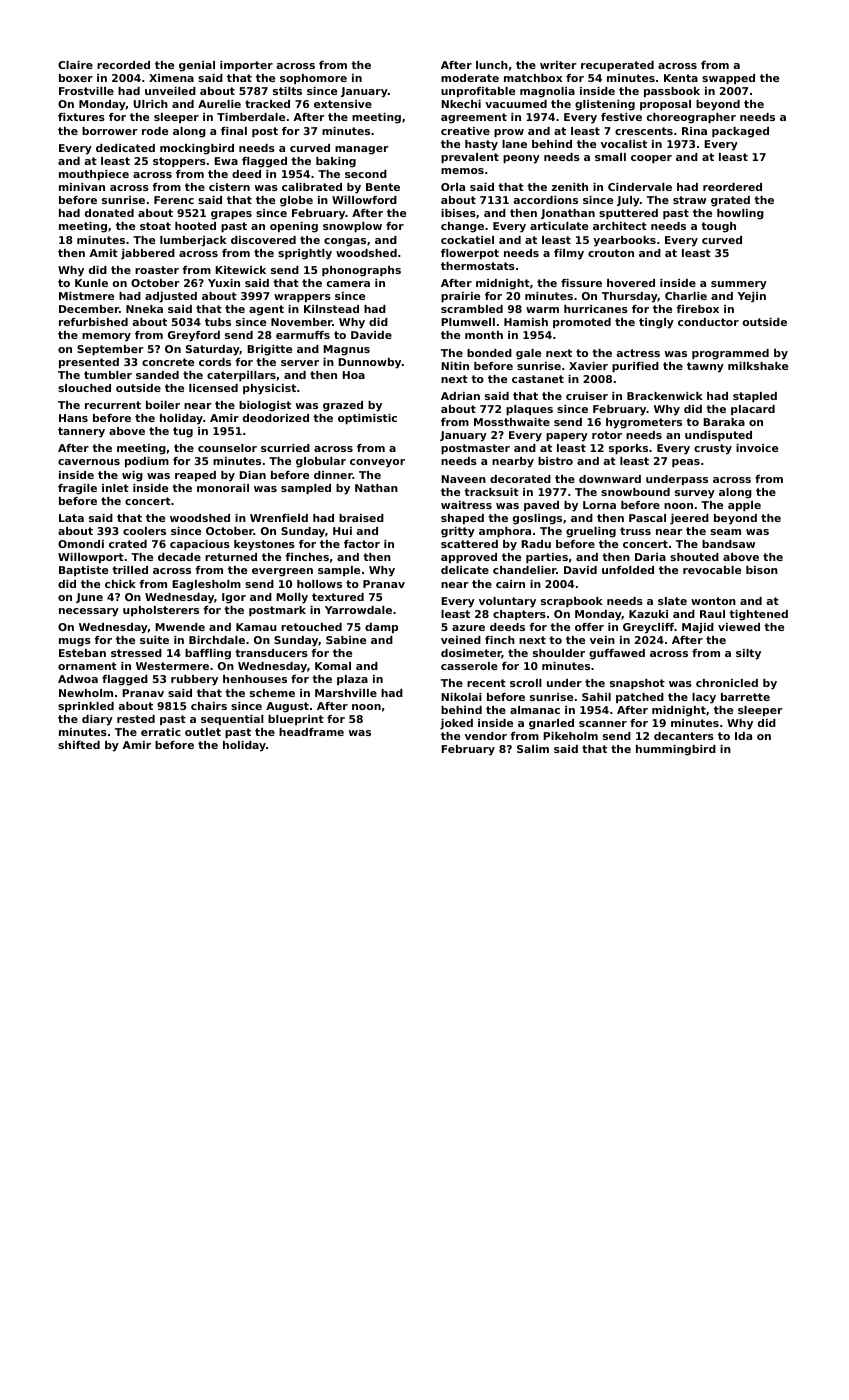 Image resolution: width=849 pixels, height=1400 pixels. I want to click on passbook, so click(672, 92).
